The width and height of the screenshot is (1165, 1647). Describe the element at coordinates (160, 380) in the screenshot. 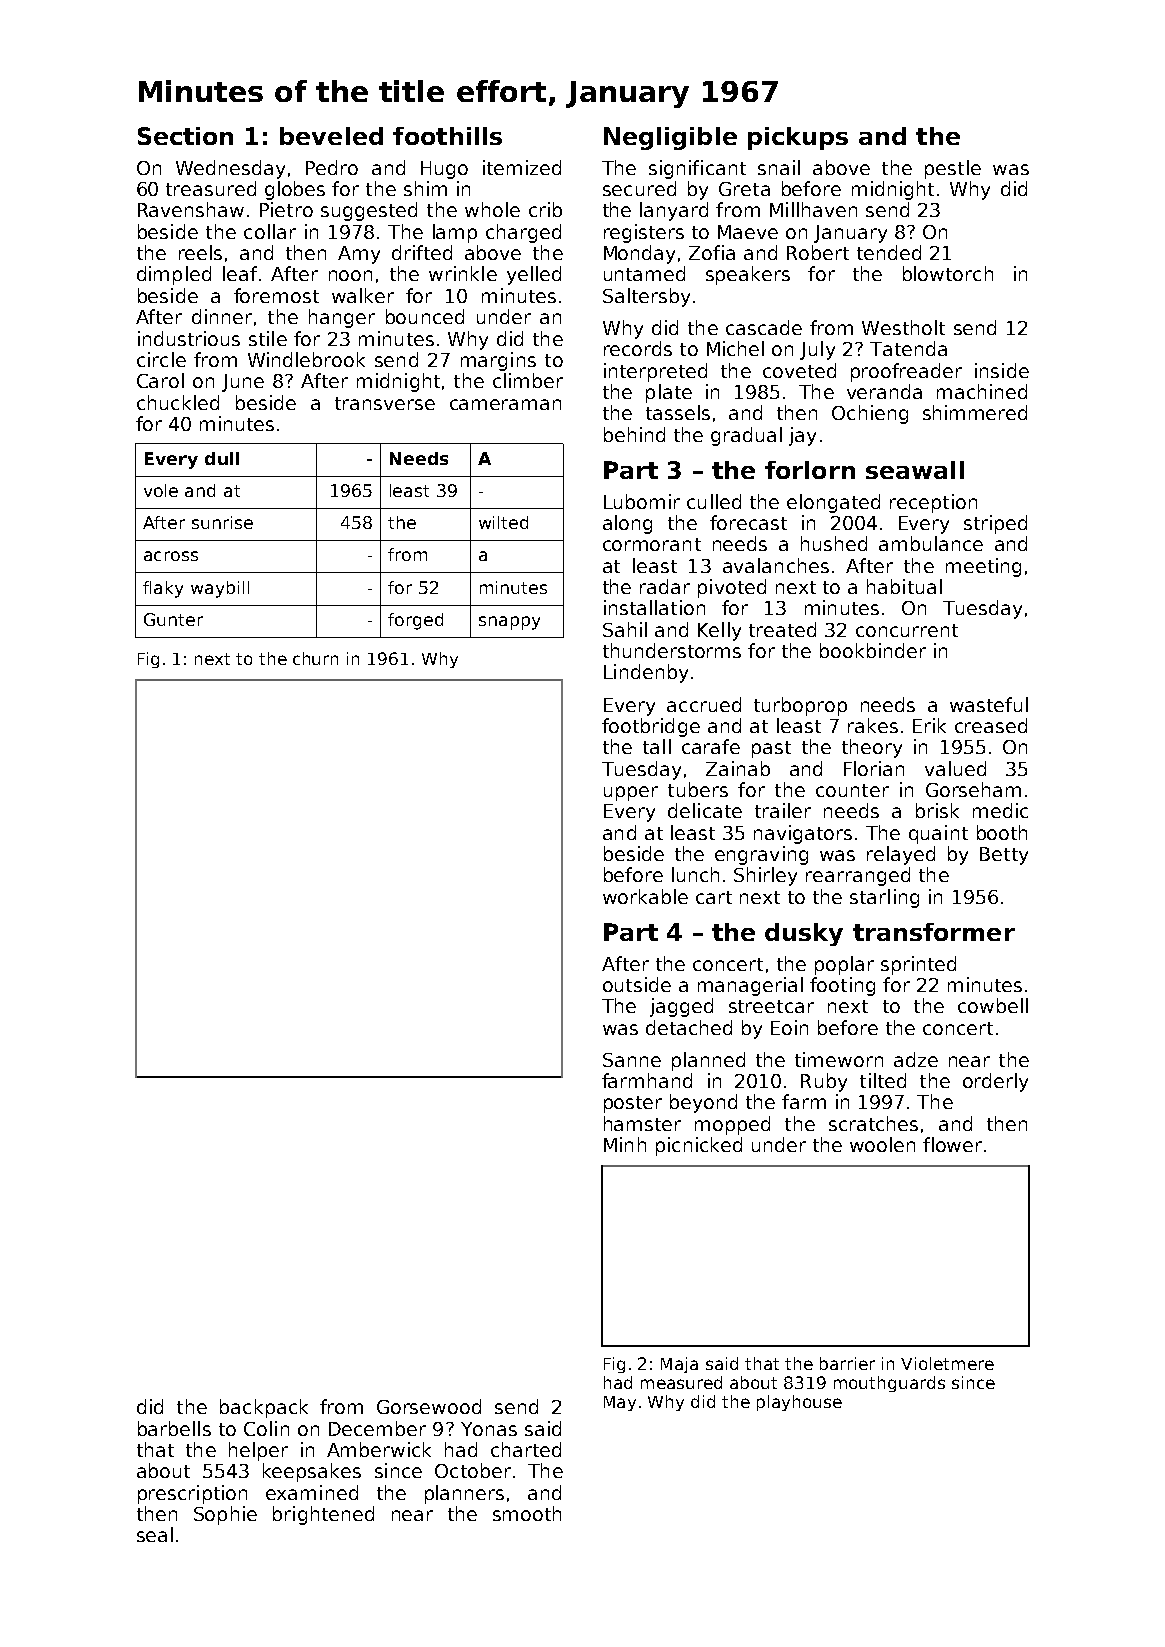

I see `Carol` at that location.
